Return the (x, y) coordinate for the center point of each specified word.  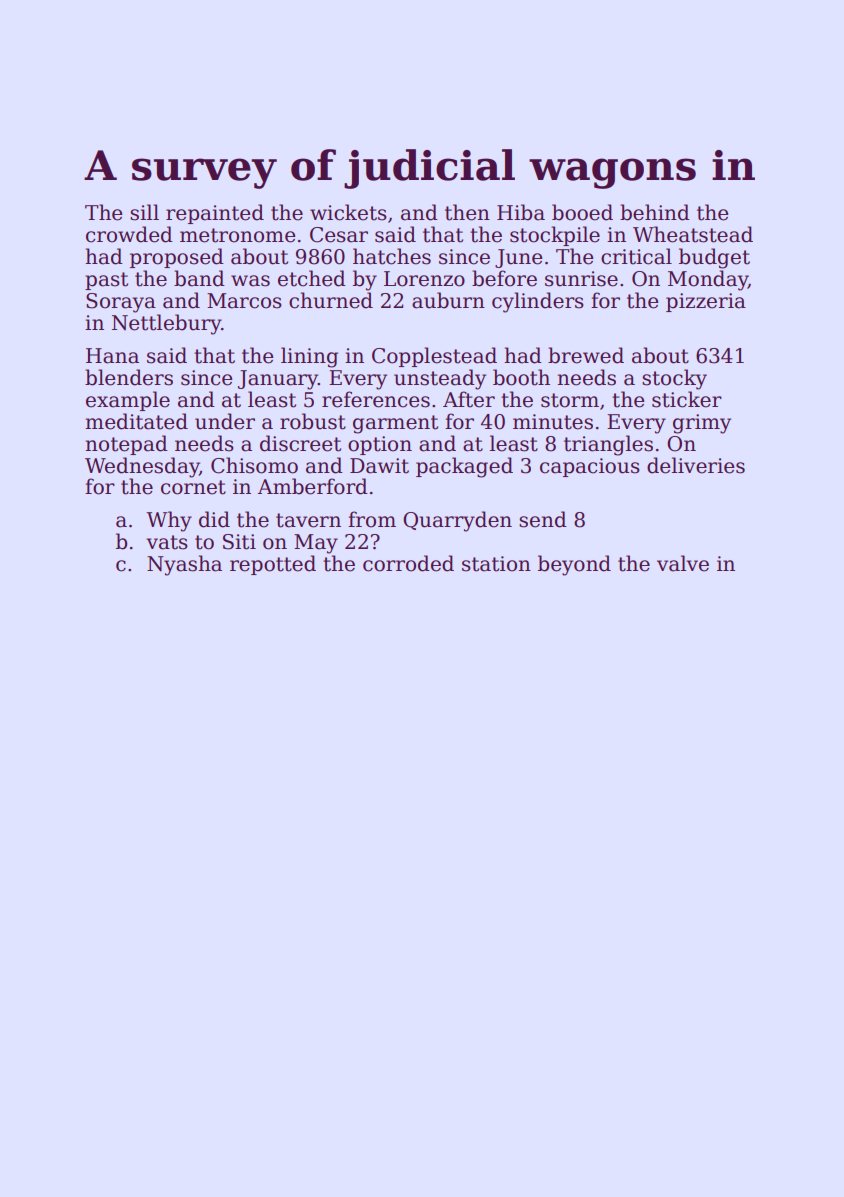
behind (655, 212)
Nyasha (184, 565)
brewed (586, 355)
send (543, 519)
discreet (300, 443)
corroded (408, 563)
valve (683, 563)
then (467, 212)
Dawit (379, 466)
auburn (448, 300)
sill (144, 212)
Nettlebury (166, 324)
